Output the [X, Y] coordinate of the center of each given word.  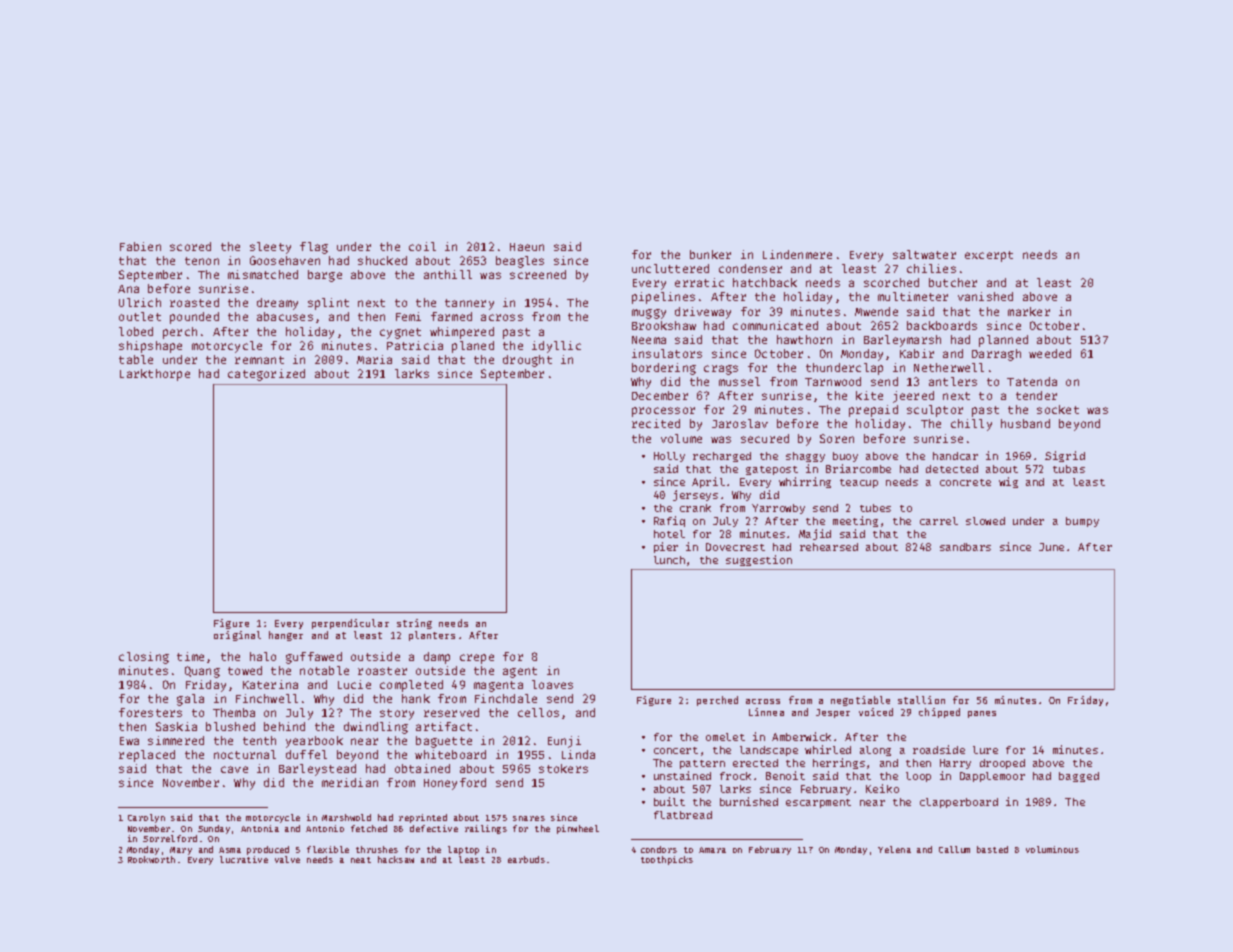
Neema [649, 340]
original [237, 636]
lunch [669, 560]
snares [529, 818]
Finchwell [267, 698]
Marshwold [346, 817]
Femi [408, 316]
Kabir [917, 353]
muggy [649, 314]
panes [982, 714]
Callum [954, 849]
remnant [259, 360]
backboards [942, 325]
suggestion [759, 560]
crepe [477, 659]
